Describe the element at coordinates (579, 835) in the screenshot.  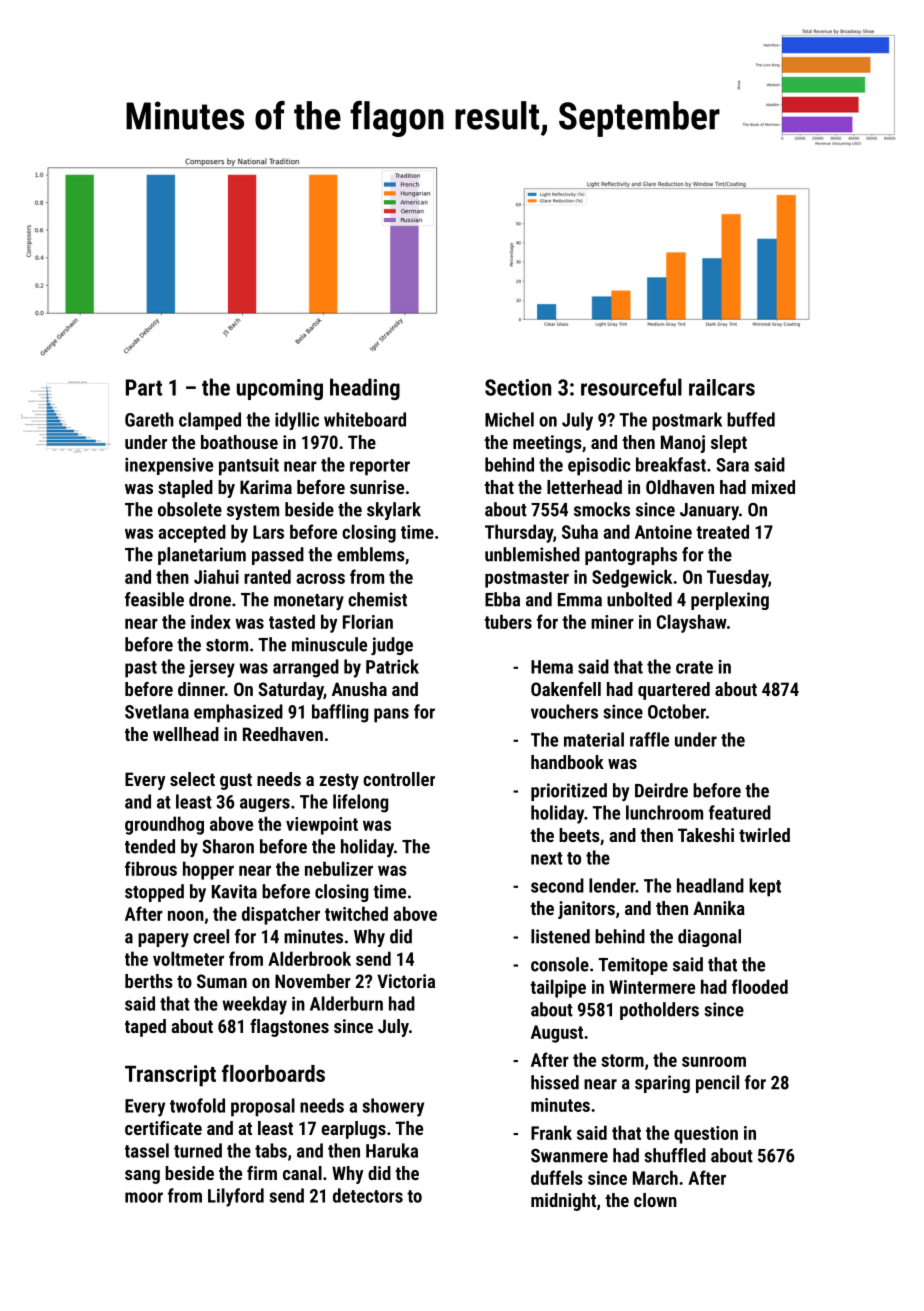
I see `beets` at that location.
